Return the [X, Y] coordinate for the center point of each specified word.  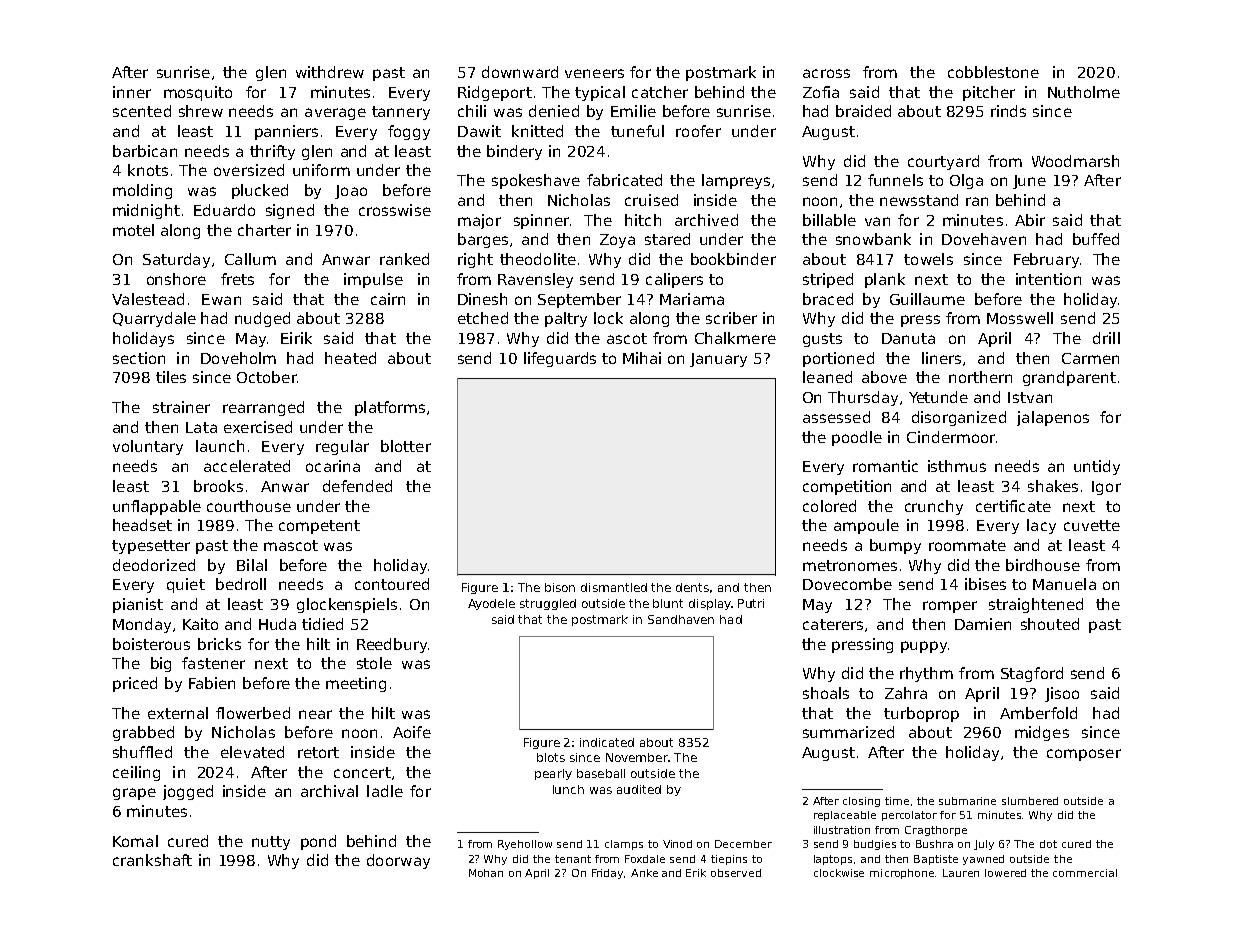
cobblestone [993, 72]
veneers [594, 73]
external [178, 713]
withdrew [330, 72]
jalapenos [1053, 418]
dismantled [614, 587]
